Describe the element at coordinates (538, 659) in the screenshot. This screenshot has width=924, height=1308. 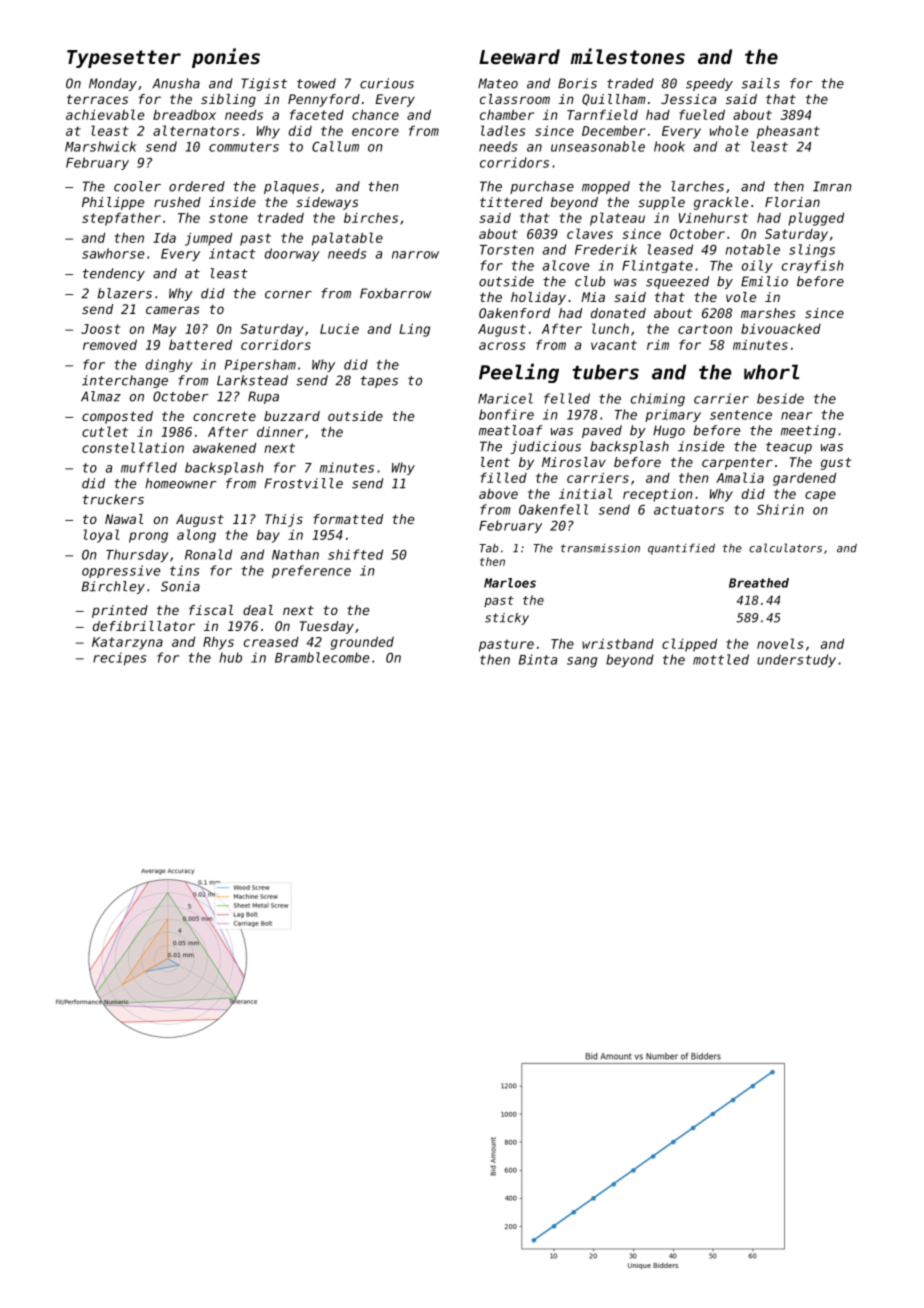
I see `Binta` at that location.
